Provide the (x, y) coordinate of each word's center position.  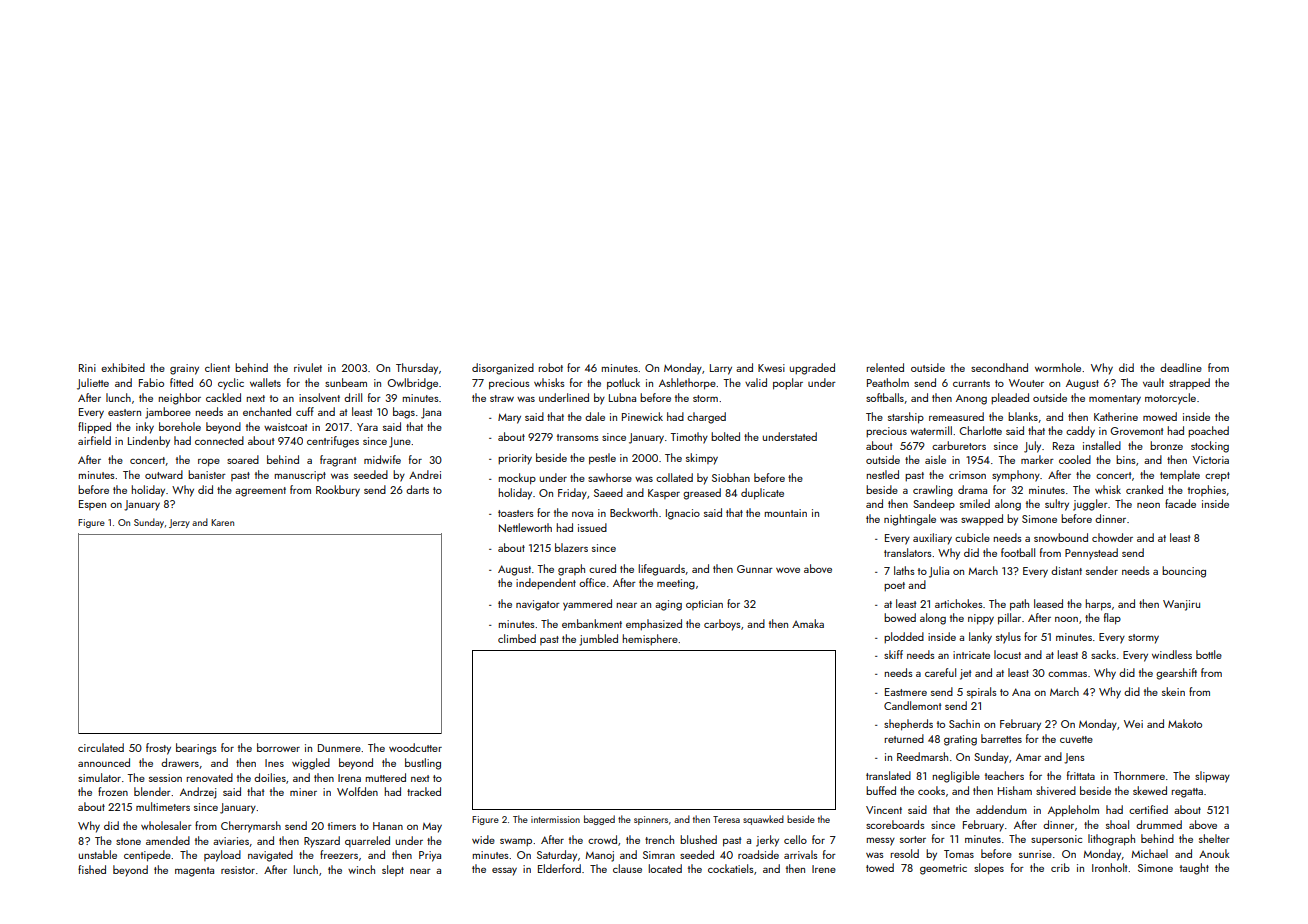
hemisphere (650, 640)
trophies (1207, 490)
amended (168, 840)
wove (788, 570)
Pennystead (1091, 554)
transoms (578, 437)
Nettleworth (525, 527)
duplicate (762, 494)
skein (1173, 691)
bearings (196, 749)
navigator (538, 605)
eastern (124, 412)
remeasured (956, 416)
